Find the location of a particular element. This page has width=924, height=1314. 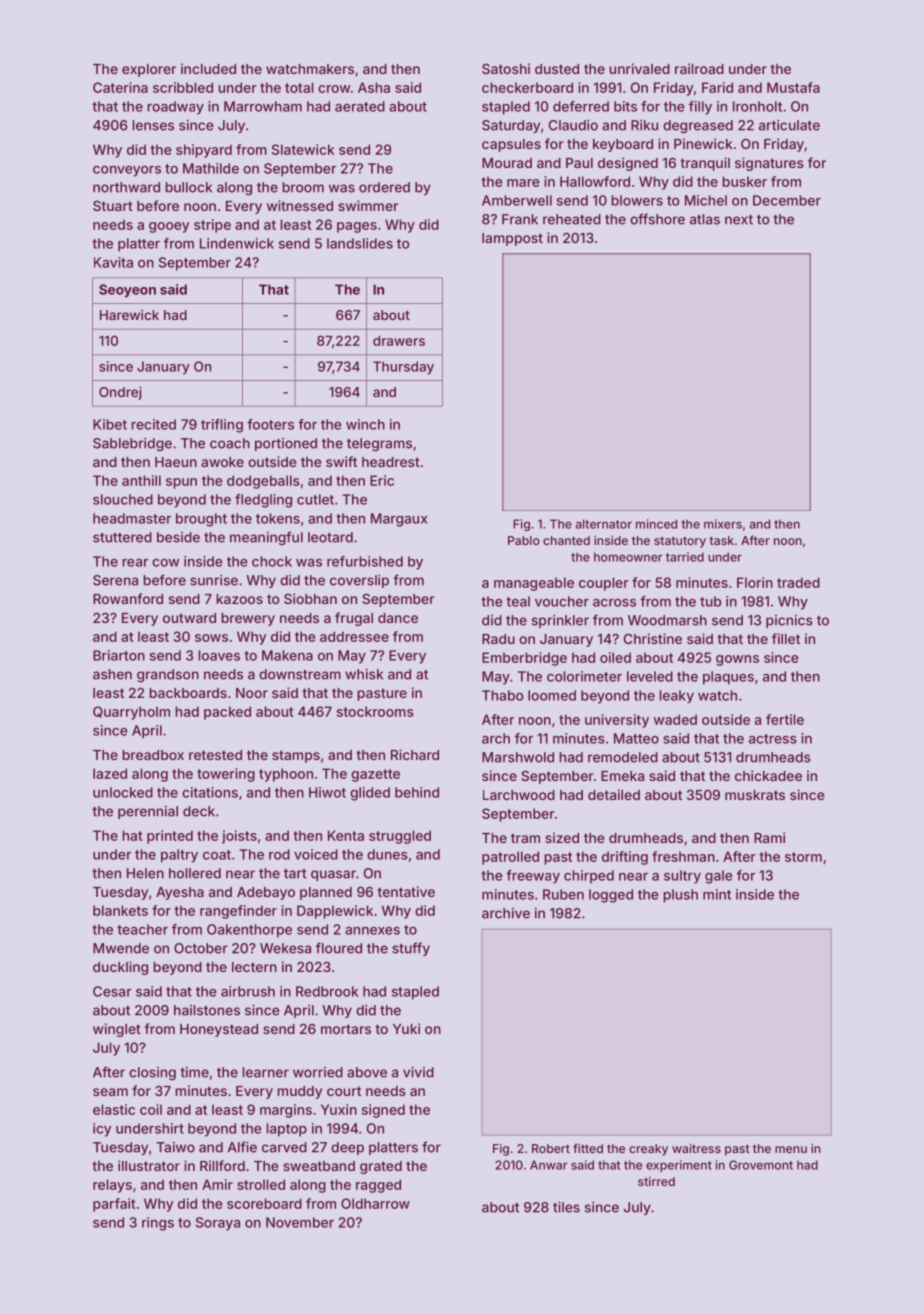

Asha is located at coordinates (374, 87).
